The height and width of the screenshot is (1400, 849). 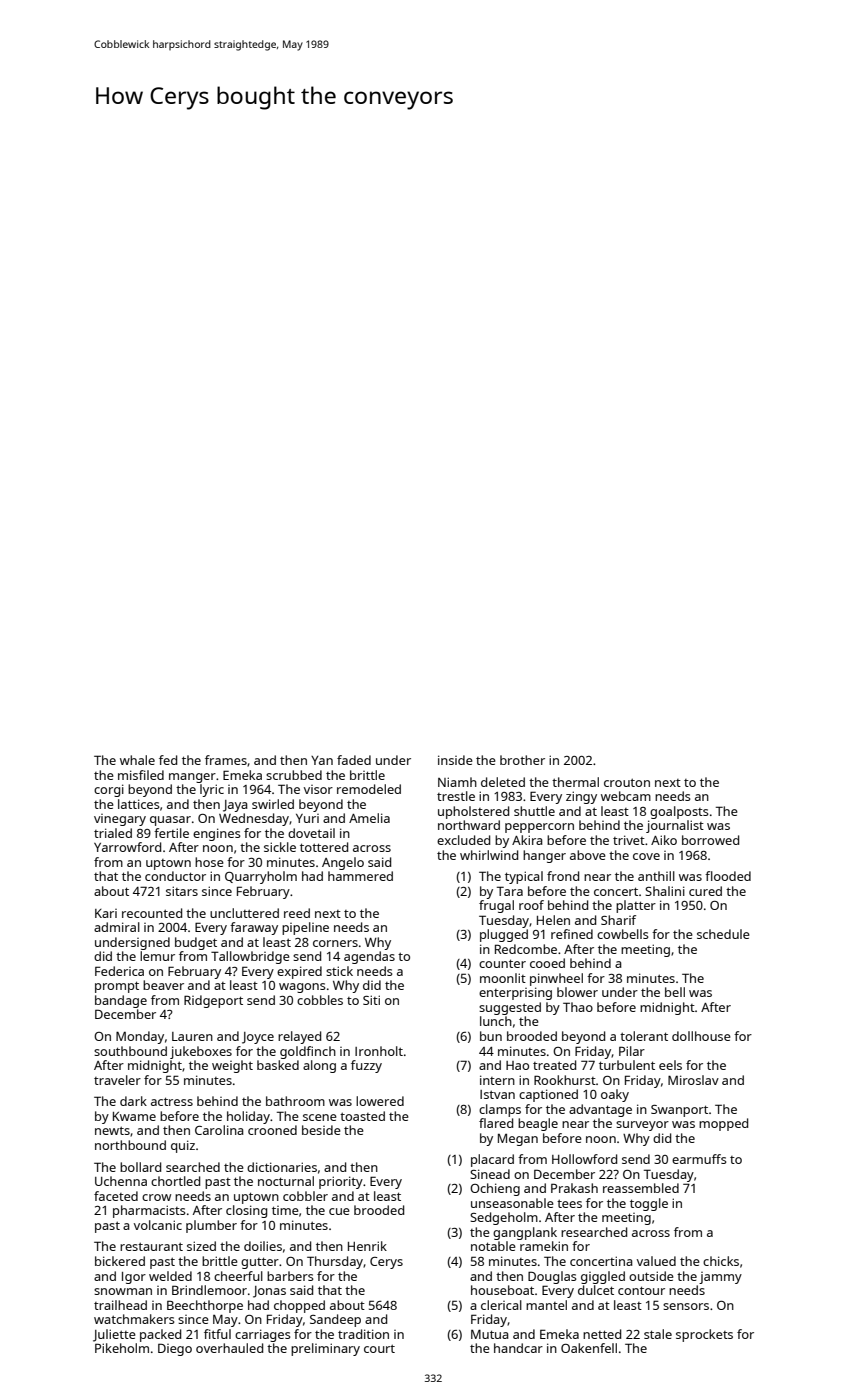 What do you see at coordinates (497, 1080) in the screenshot?
I see `intern` at bounding box center [497, 1080].
